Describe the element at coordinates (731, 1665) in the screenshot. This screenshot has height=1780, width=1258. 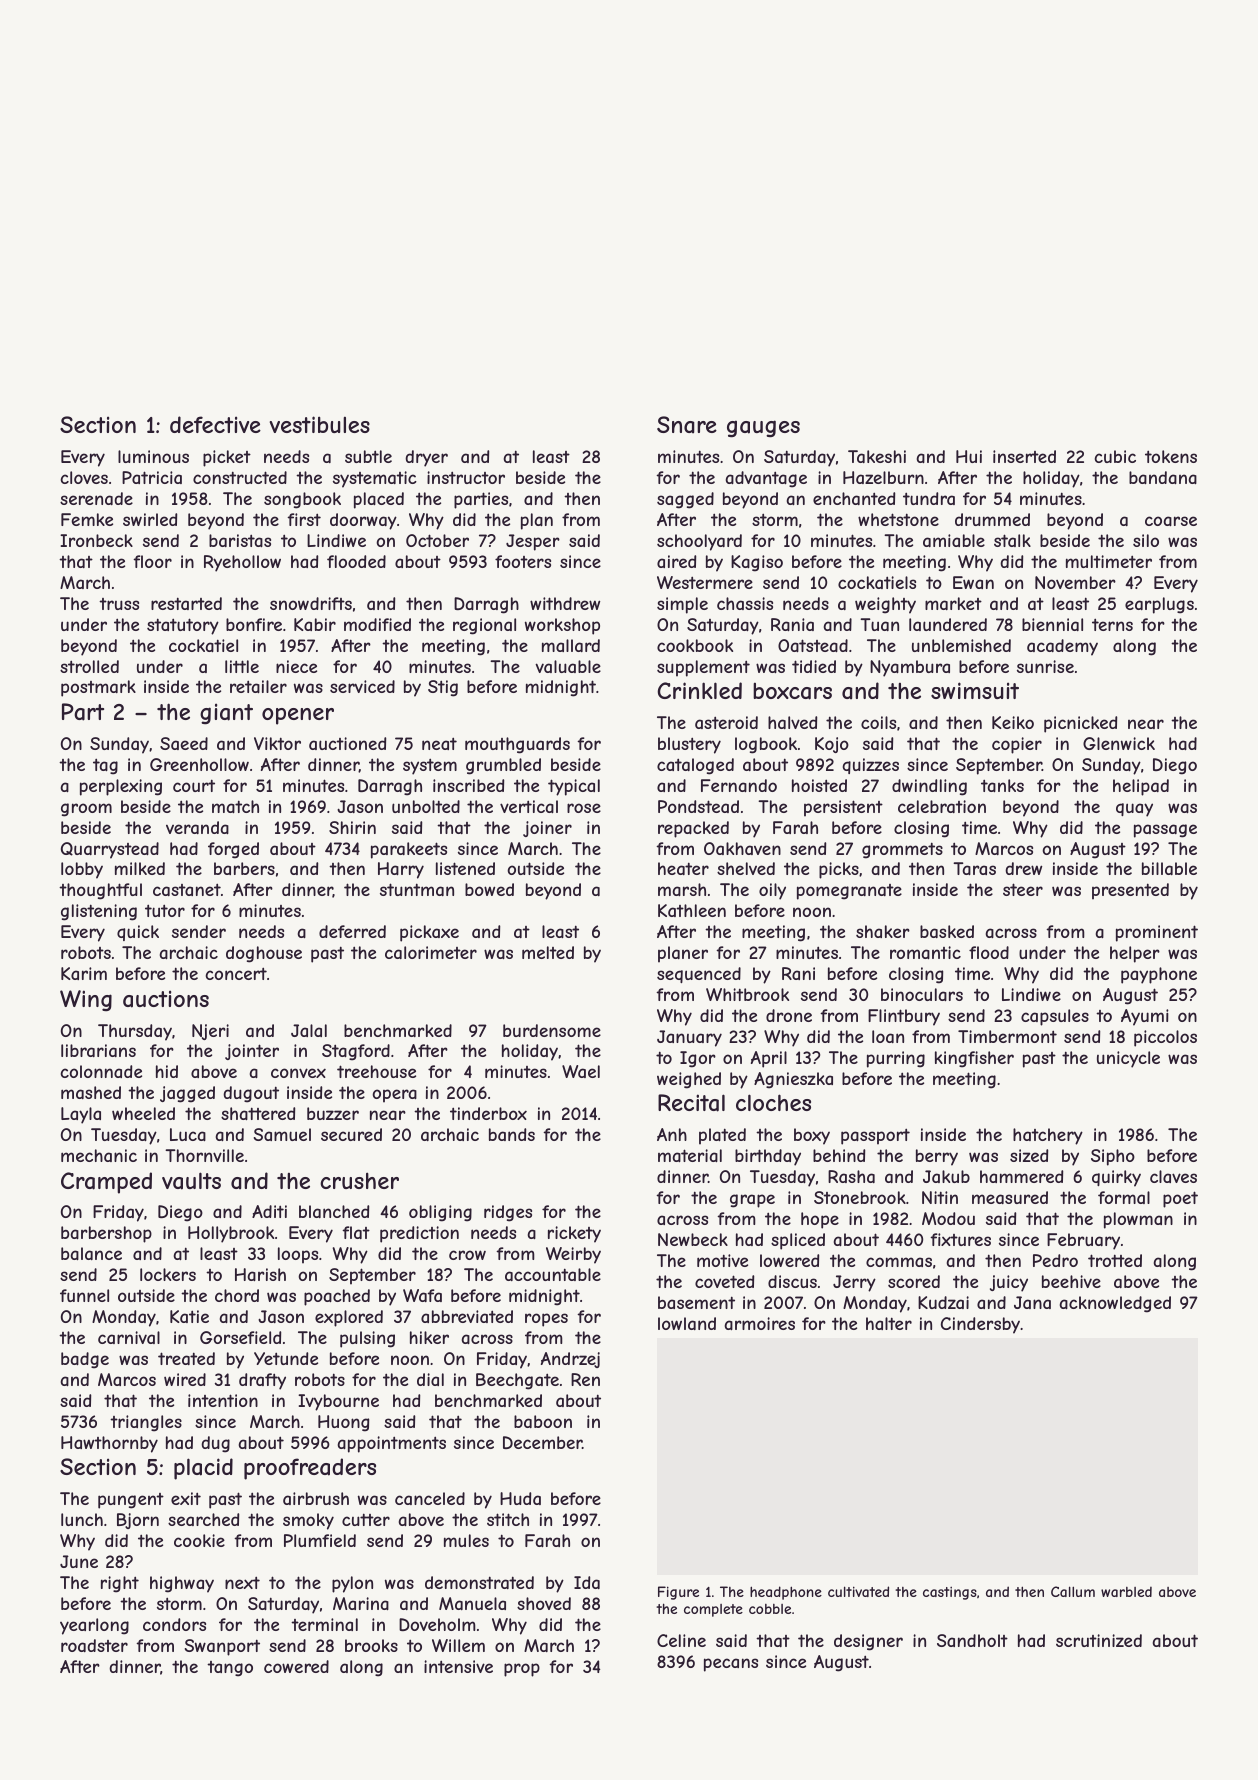
I see `pecans` at that location.
